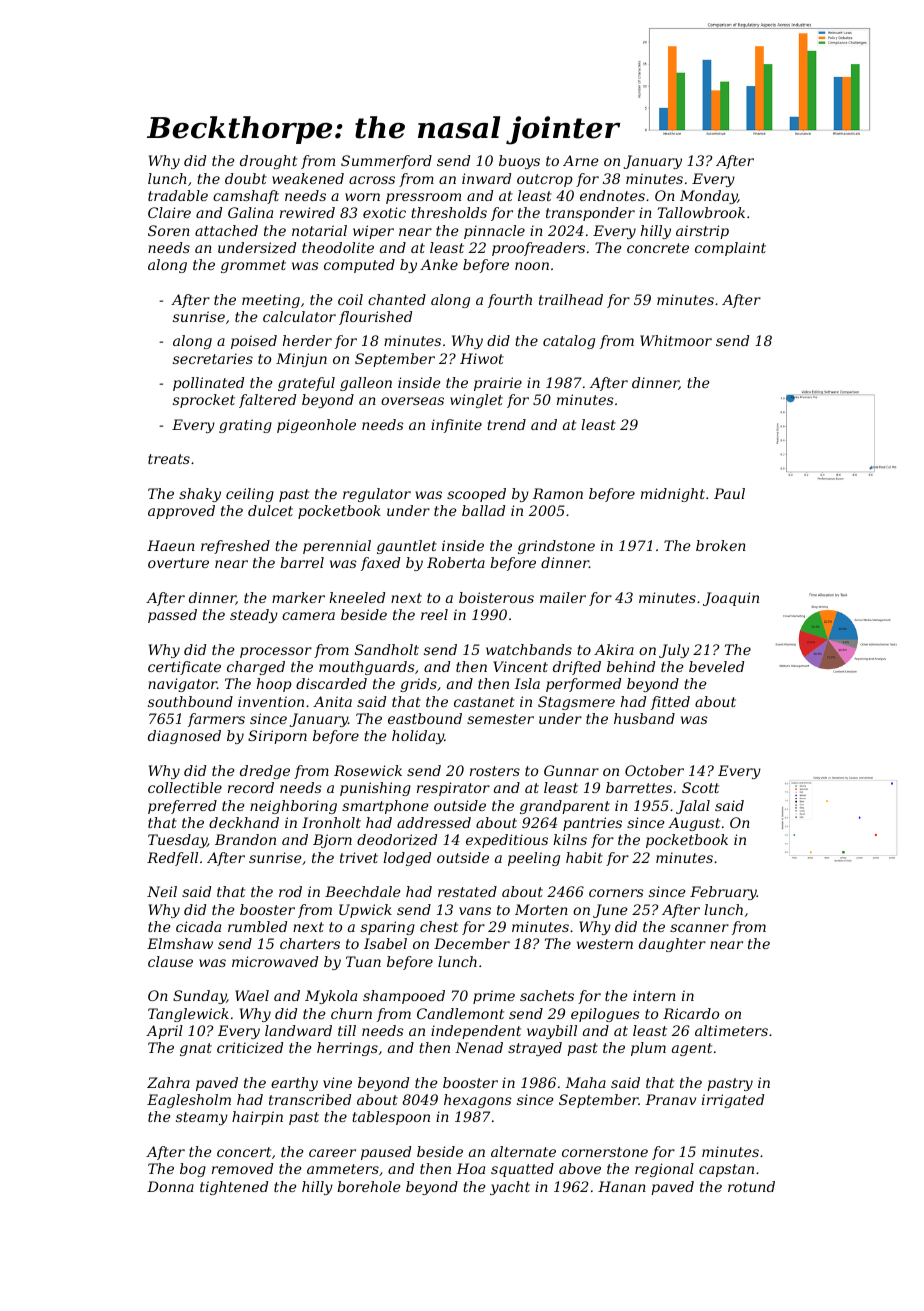 The width and height of the screenshot is (924, 1311). Describe the element at coordinates (581, 160) in the screenshot. I see `Arne` at that location.
